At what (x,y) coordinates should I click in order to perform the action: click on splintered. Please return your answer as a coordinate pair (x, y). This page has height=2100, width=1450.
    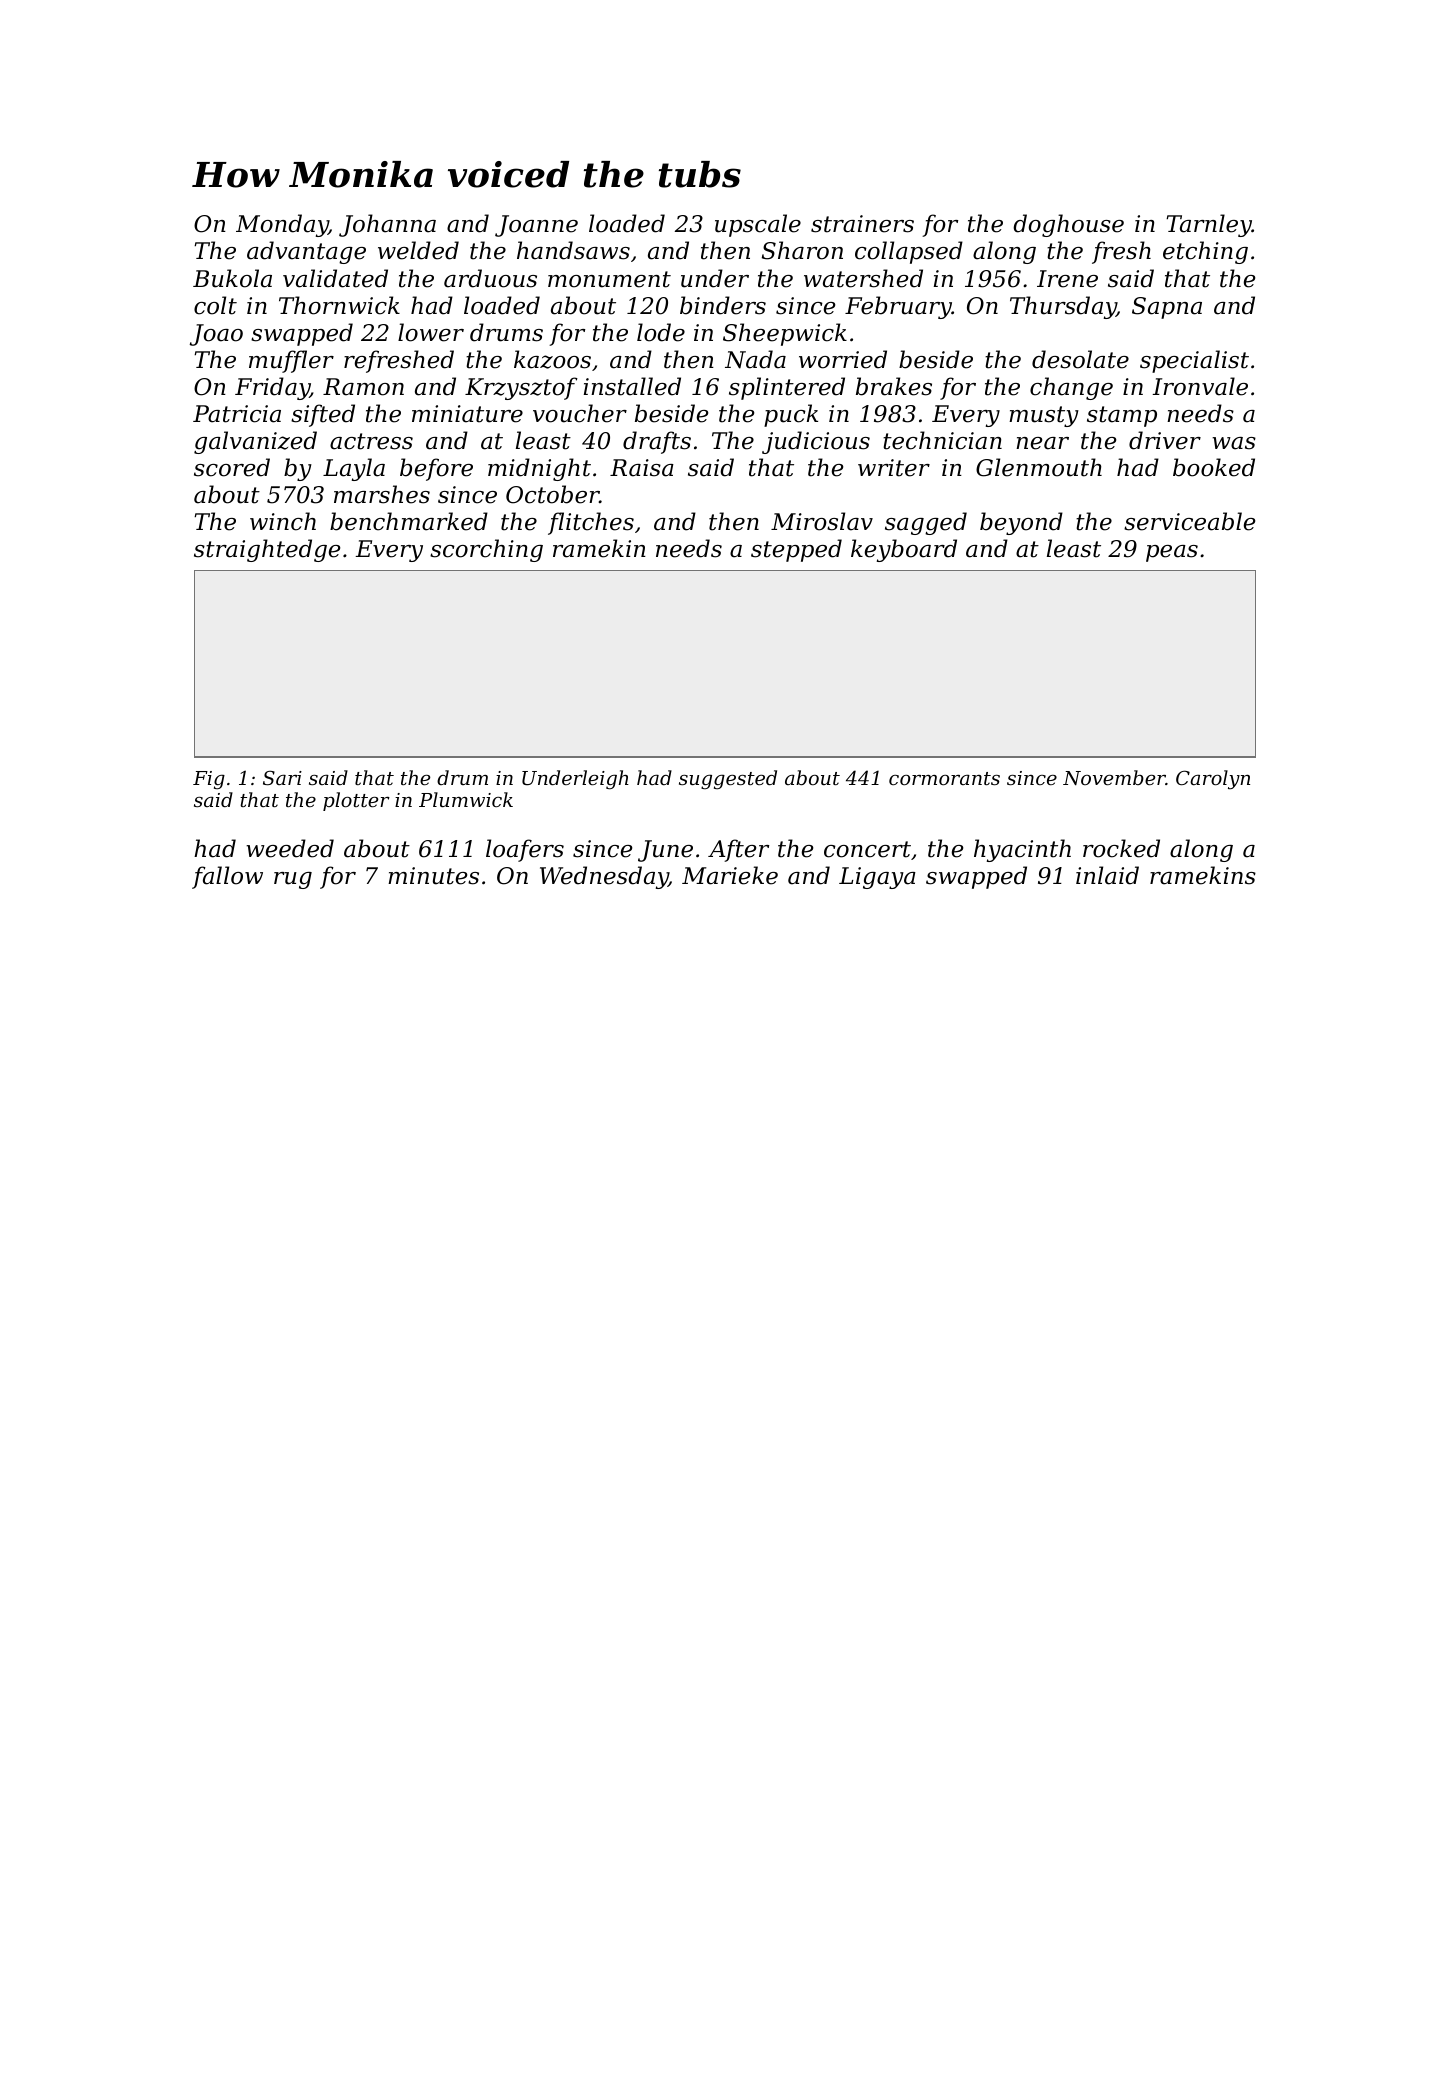
    Looking at the image, I should click on (787, 388).
